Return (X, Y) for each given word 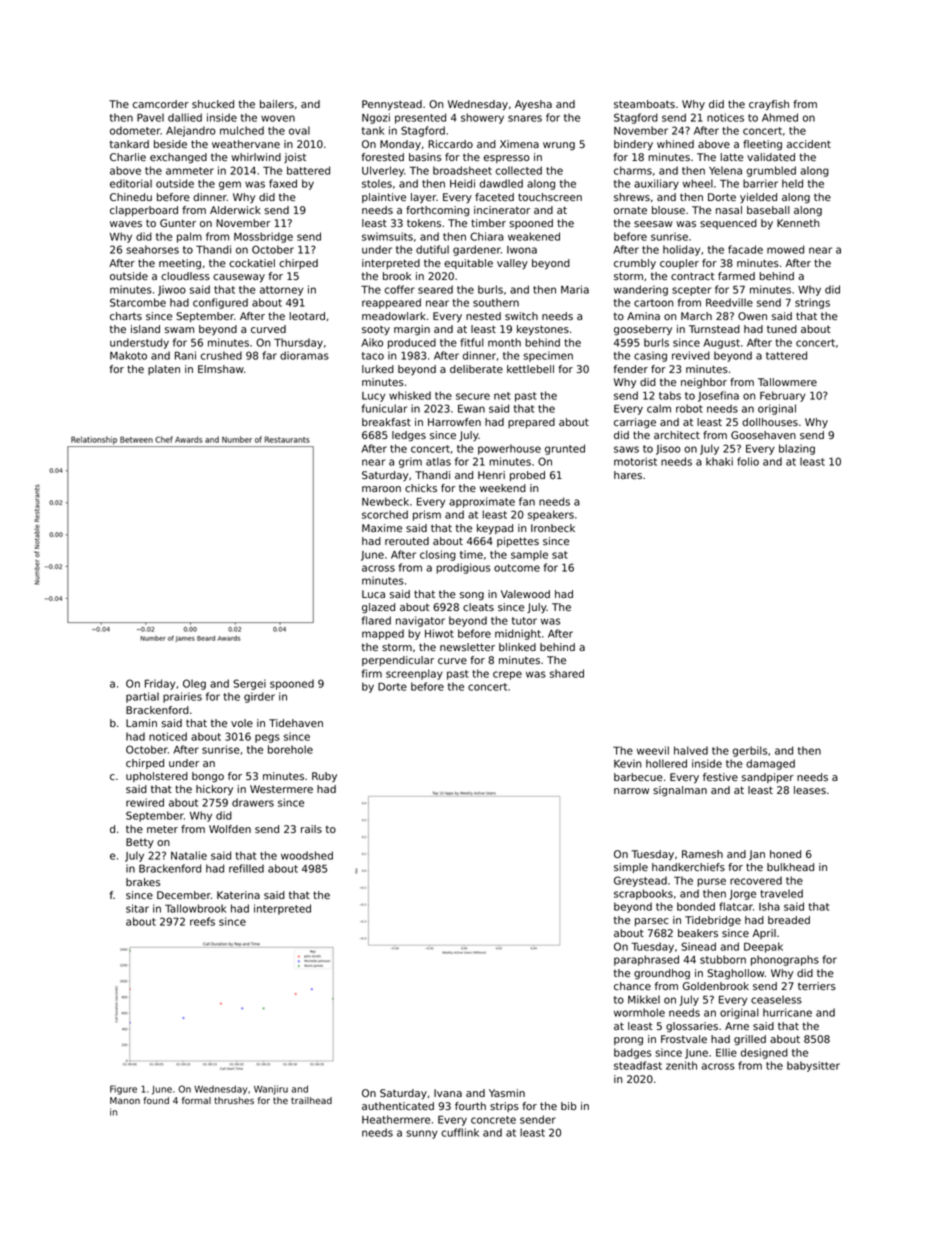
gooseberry (643, 330)
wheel (698, 183)
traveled (781, 893)
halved (691, 750)
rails (311, 829)
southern (496, 302)
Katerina (238, 895)
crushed (221, 355)
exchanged (178, 158)
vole (242, 723)
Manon (125, 1100)
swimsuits (387, 236)
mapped (383, 634)
